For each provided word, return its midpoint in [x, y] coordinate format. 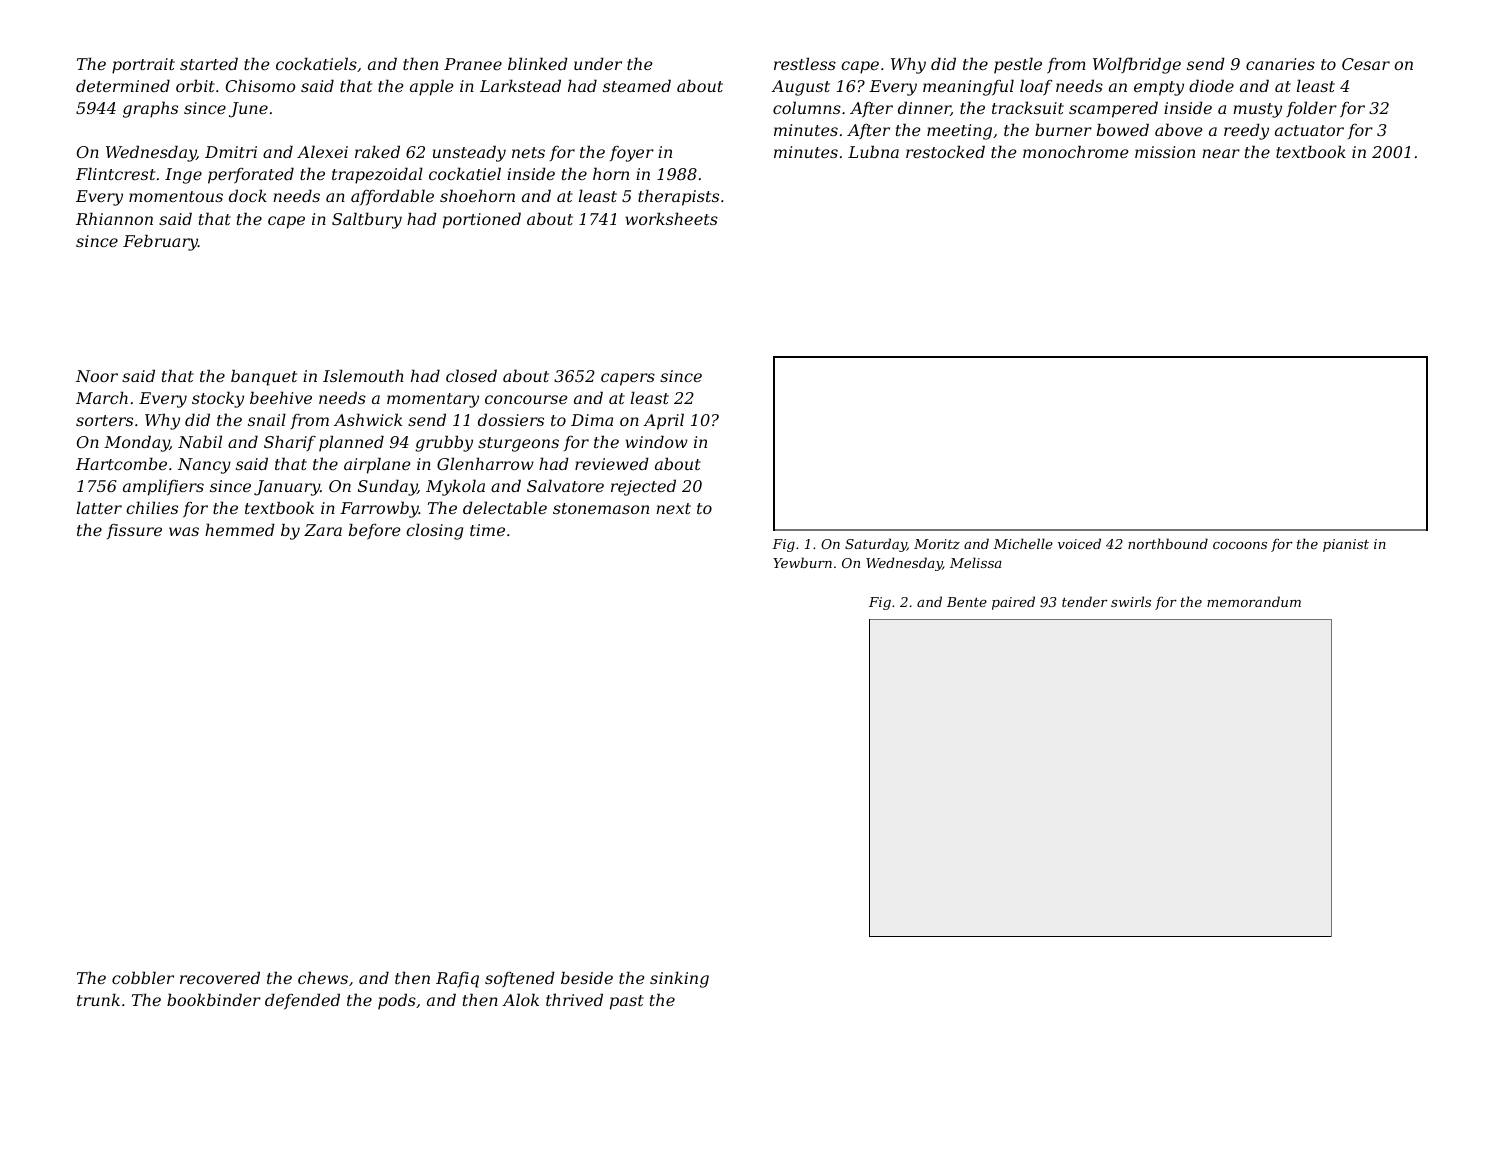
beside [587, 977]
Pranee [473, 64]
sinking [679, 979]
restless [805, 63]
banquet [264, 377]
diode [1211, 85]
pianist [1346, 545]
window [656, 441]
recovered [220, 977]
